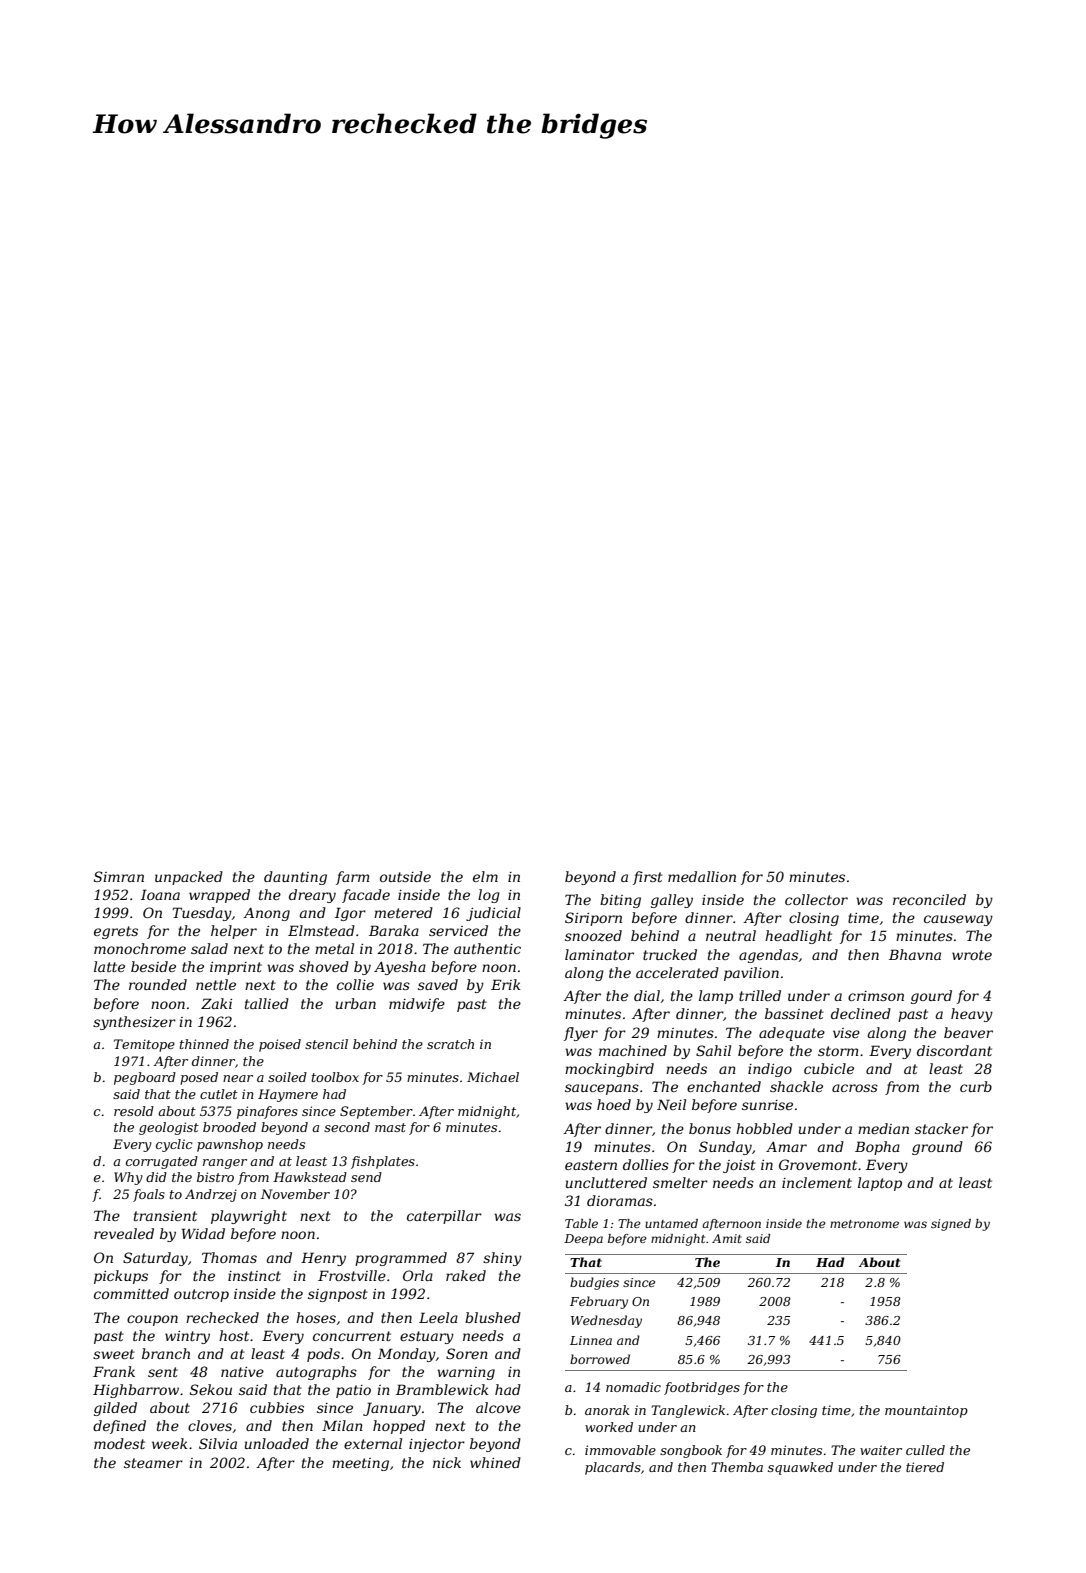 The height and width of the screenshot is (1573, 1086). Describe the element at coordinates (767, 1105) in the screenshot. I see `sunrise` at that location.
